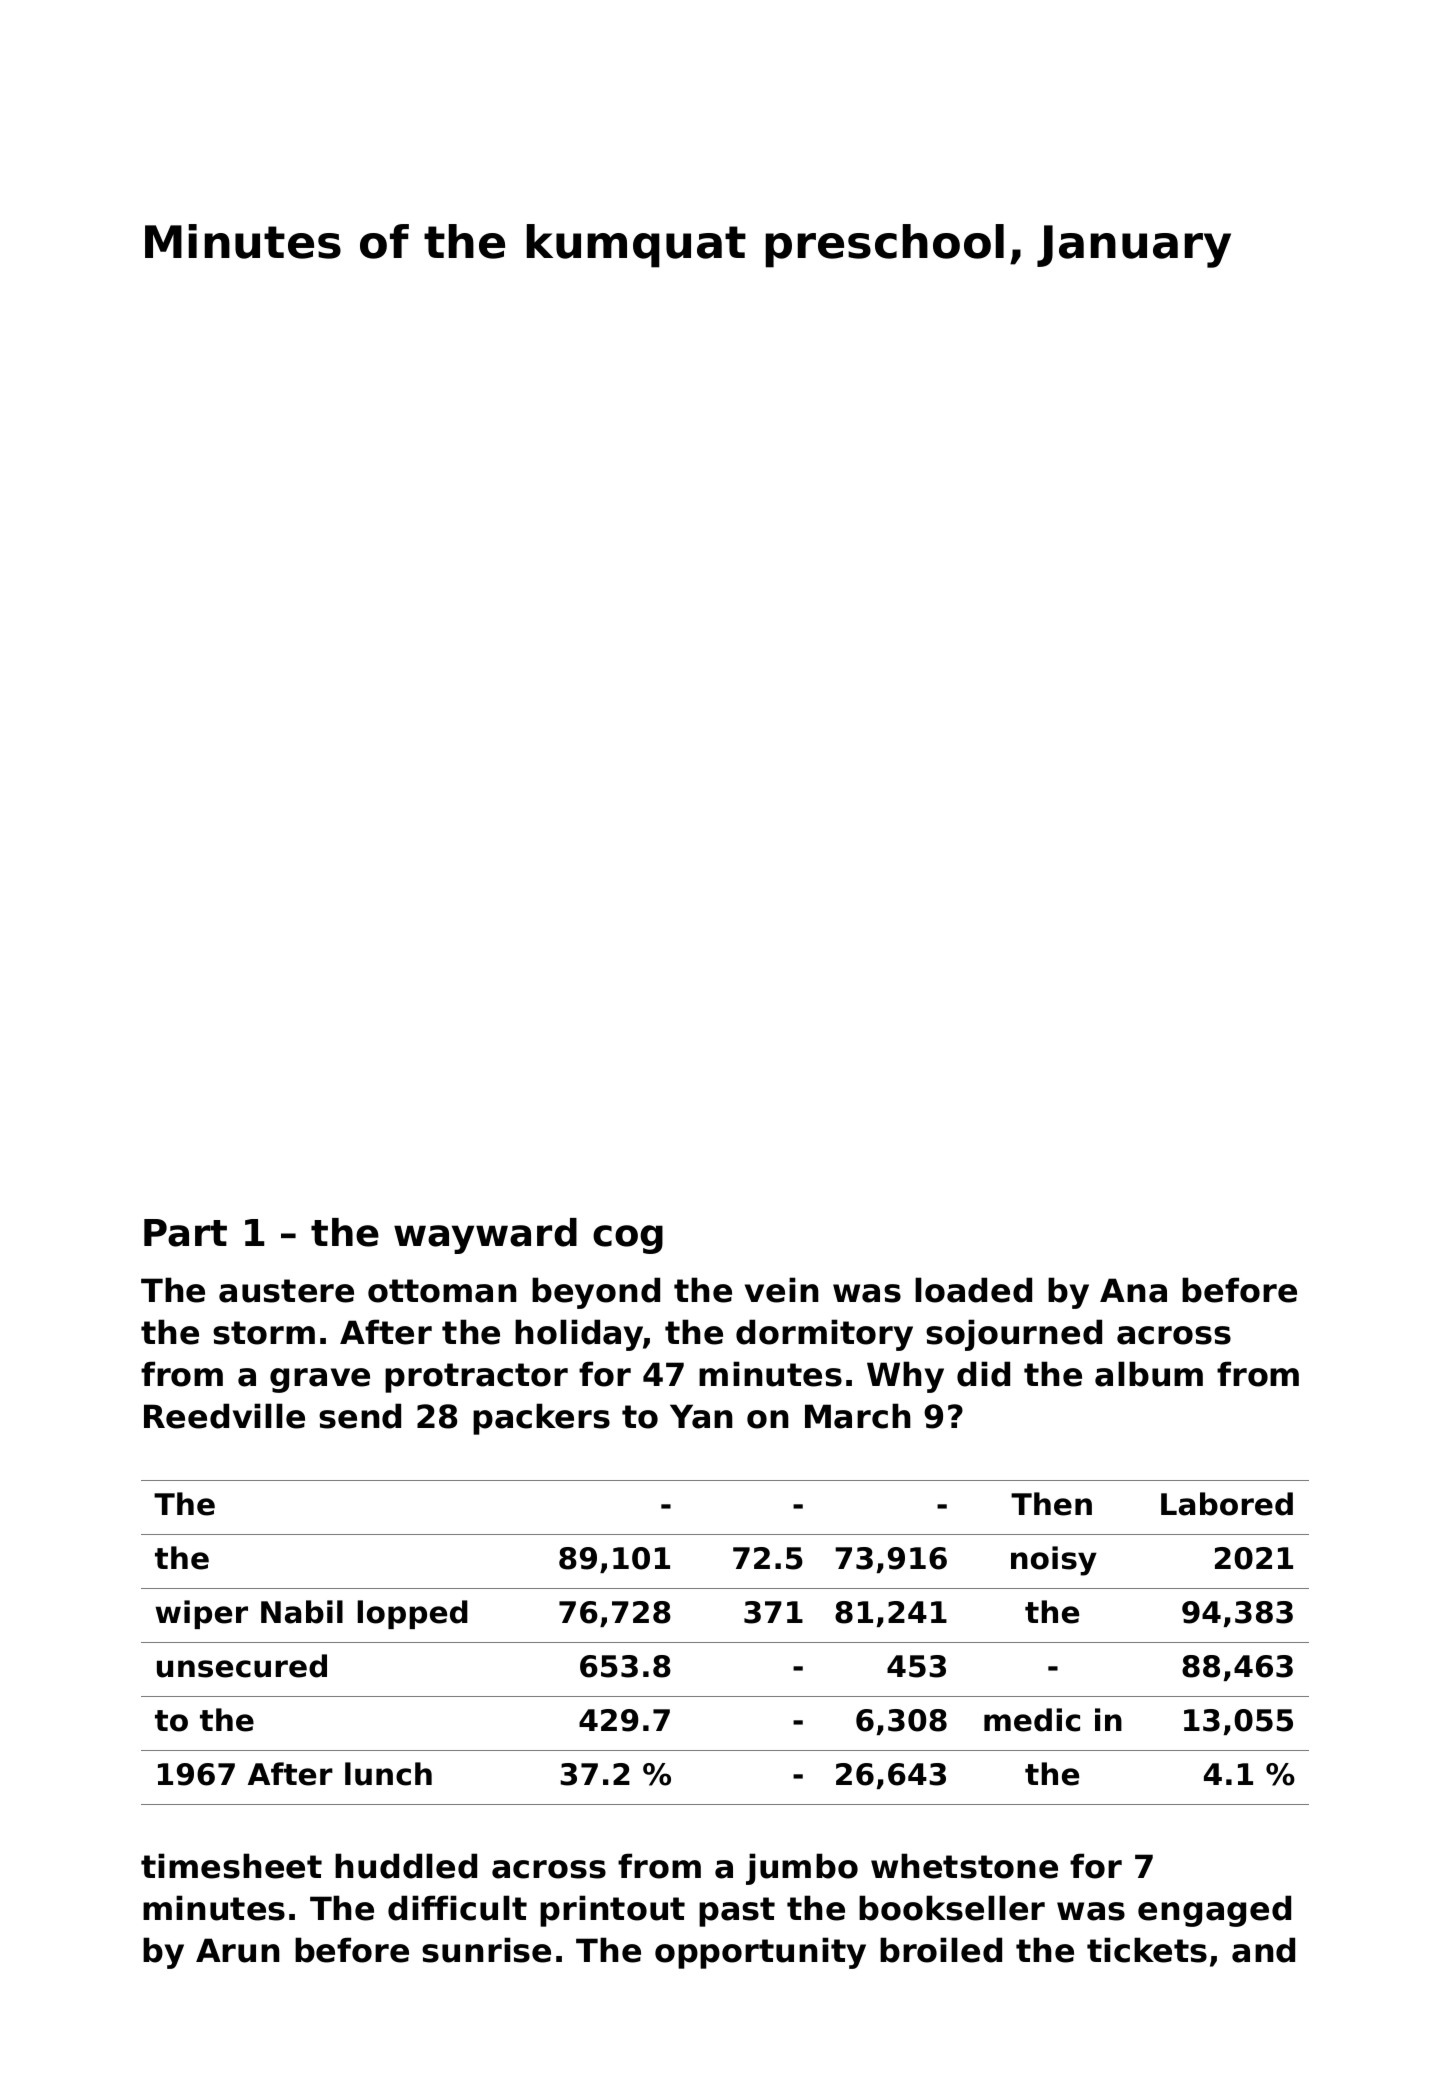  What do you see at coordinates (1227, 1504) in the screenshot?
I see `Labored` at bounding box center [1227, 1504].
